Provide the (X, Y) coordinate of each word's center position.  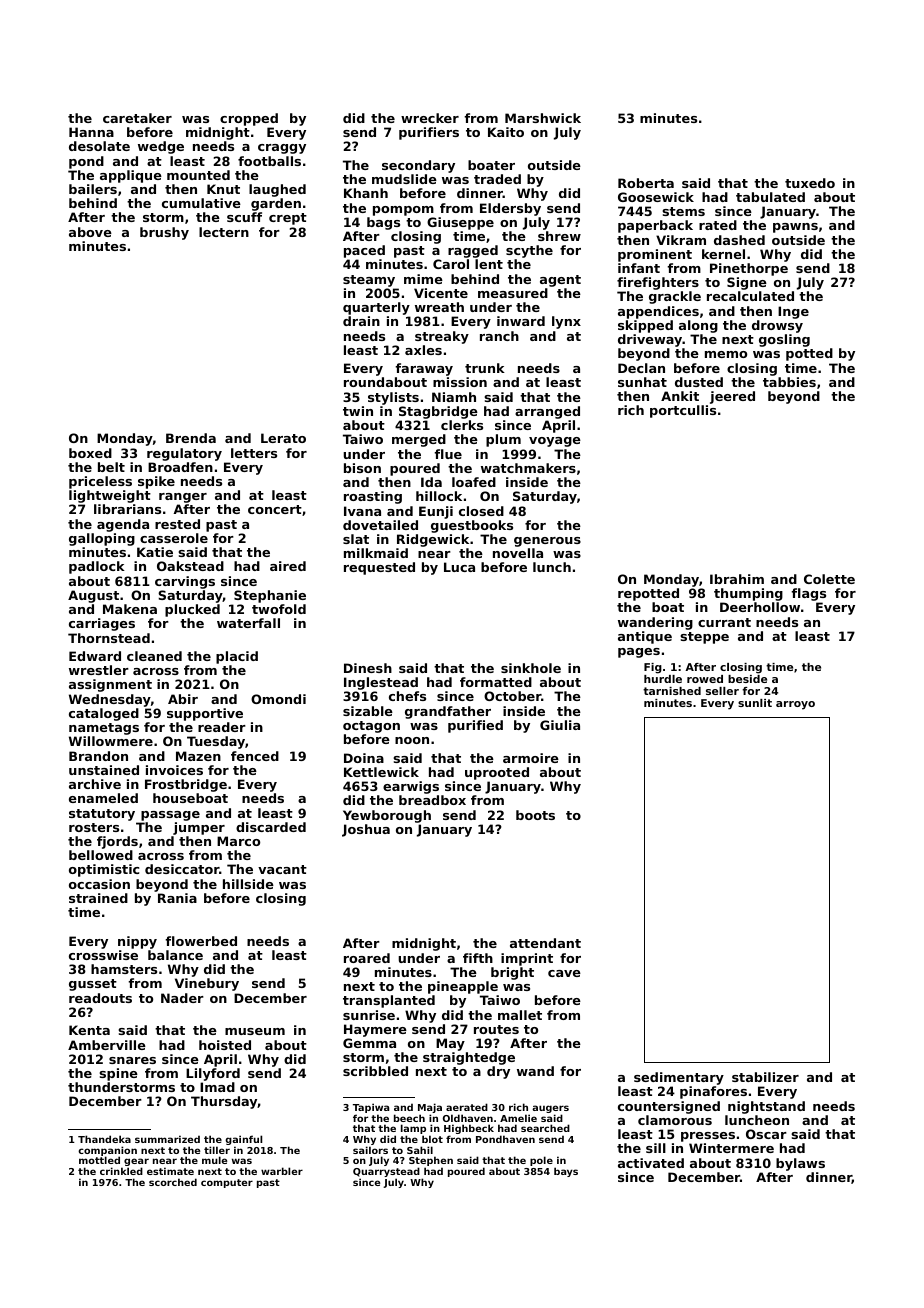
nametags (104, 729)
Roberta (646, 183)
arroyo (795, 705)
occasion (99, 884)
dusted (699, 382)
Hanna (91, 132)
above (90, 232)
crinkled (121, 1171)
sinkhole (531, 668)
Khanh (366, 193)
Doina (364, 758)
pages (639, 653)
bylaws (800, 1164)
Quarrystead (386, 1172)
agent (560, 281)
